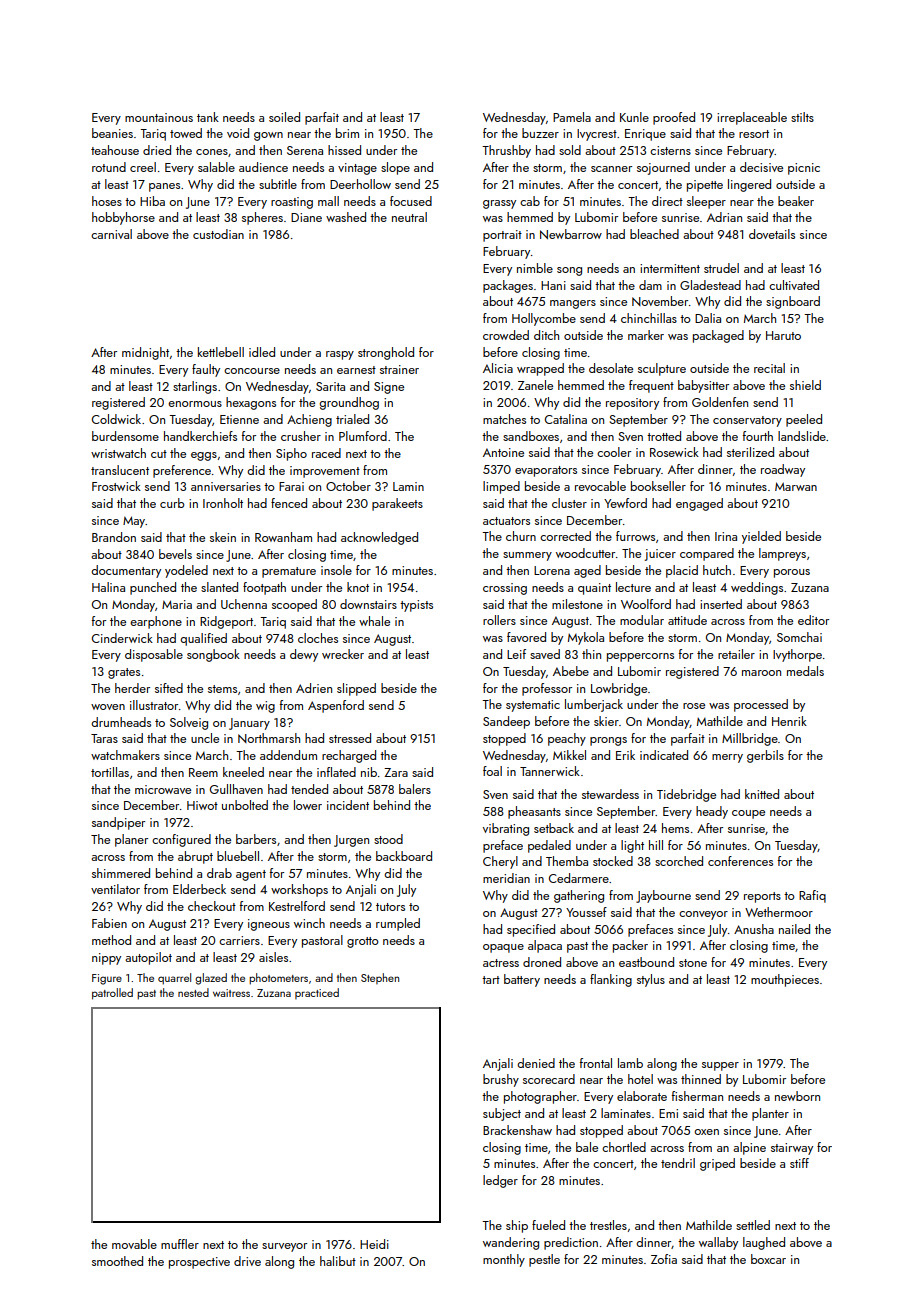 The image size is (924, 1308). Describe the element at coordinates (679, 861) in the screenshot. I see `scorched` at that location.
